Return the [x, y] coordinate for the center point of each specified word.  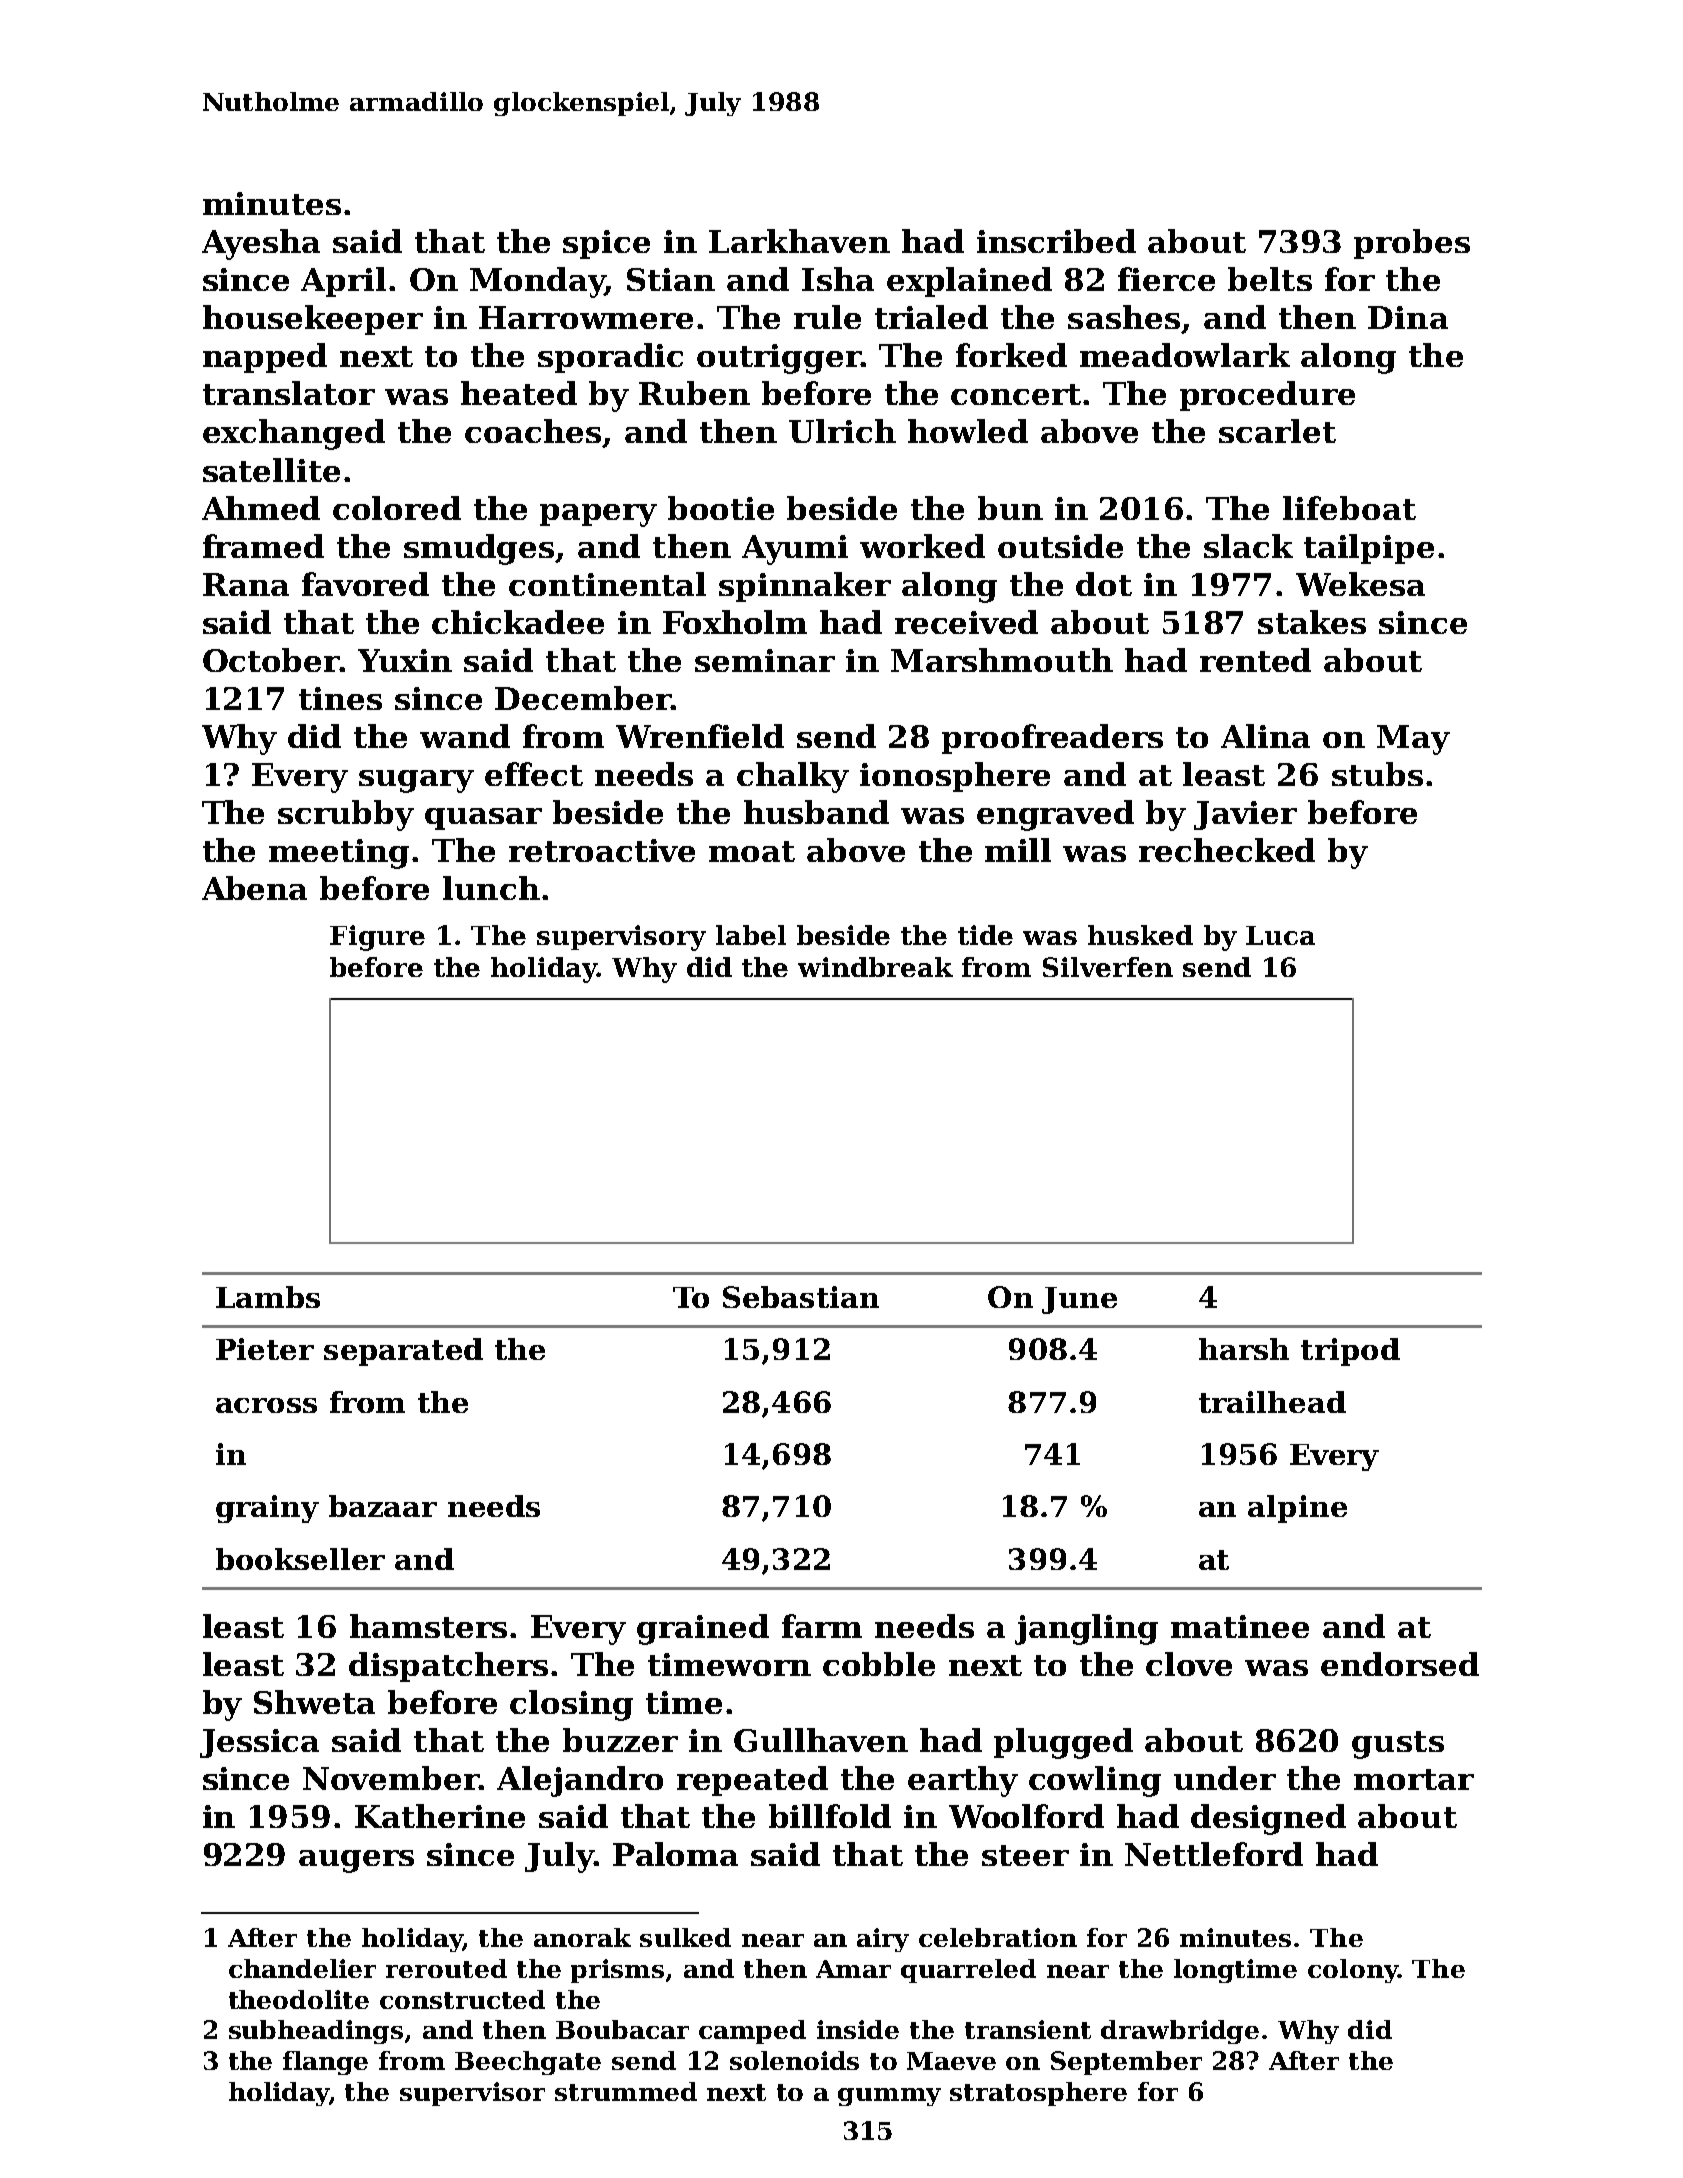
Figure [377, 938]
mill [1018, 850]
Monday [537, 282]
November [391, 1778]
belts [1270, 279]
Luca [1280, 935]
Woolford [1026, 1816]
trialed [931, 317]
